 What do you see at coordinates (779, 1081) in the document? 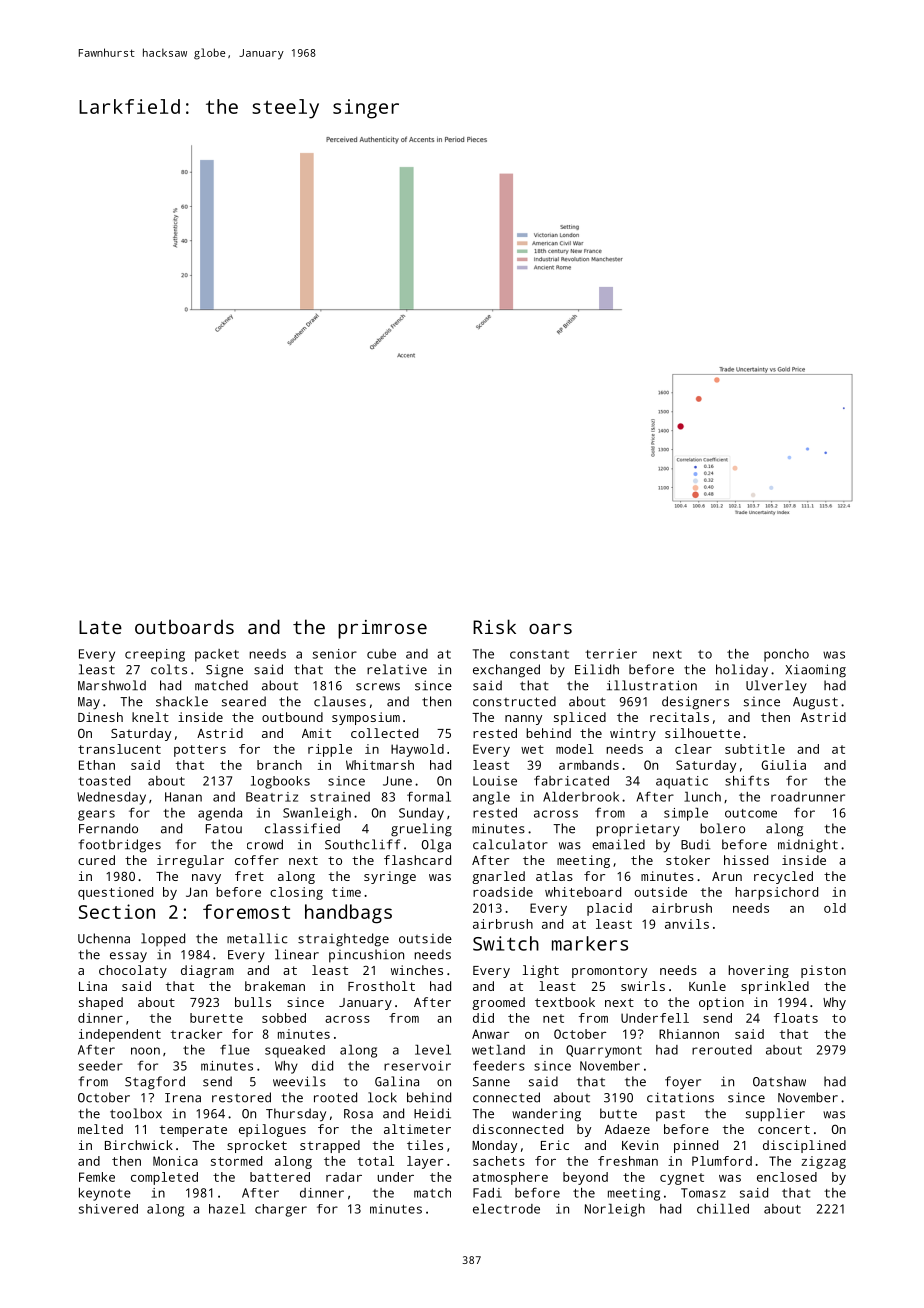
I see `Oatshaw` at bounding box center [779, 1081].
